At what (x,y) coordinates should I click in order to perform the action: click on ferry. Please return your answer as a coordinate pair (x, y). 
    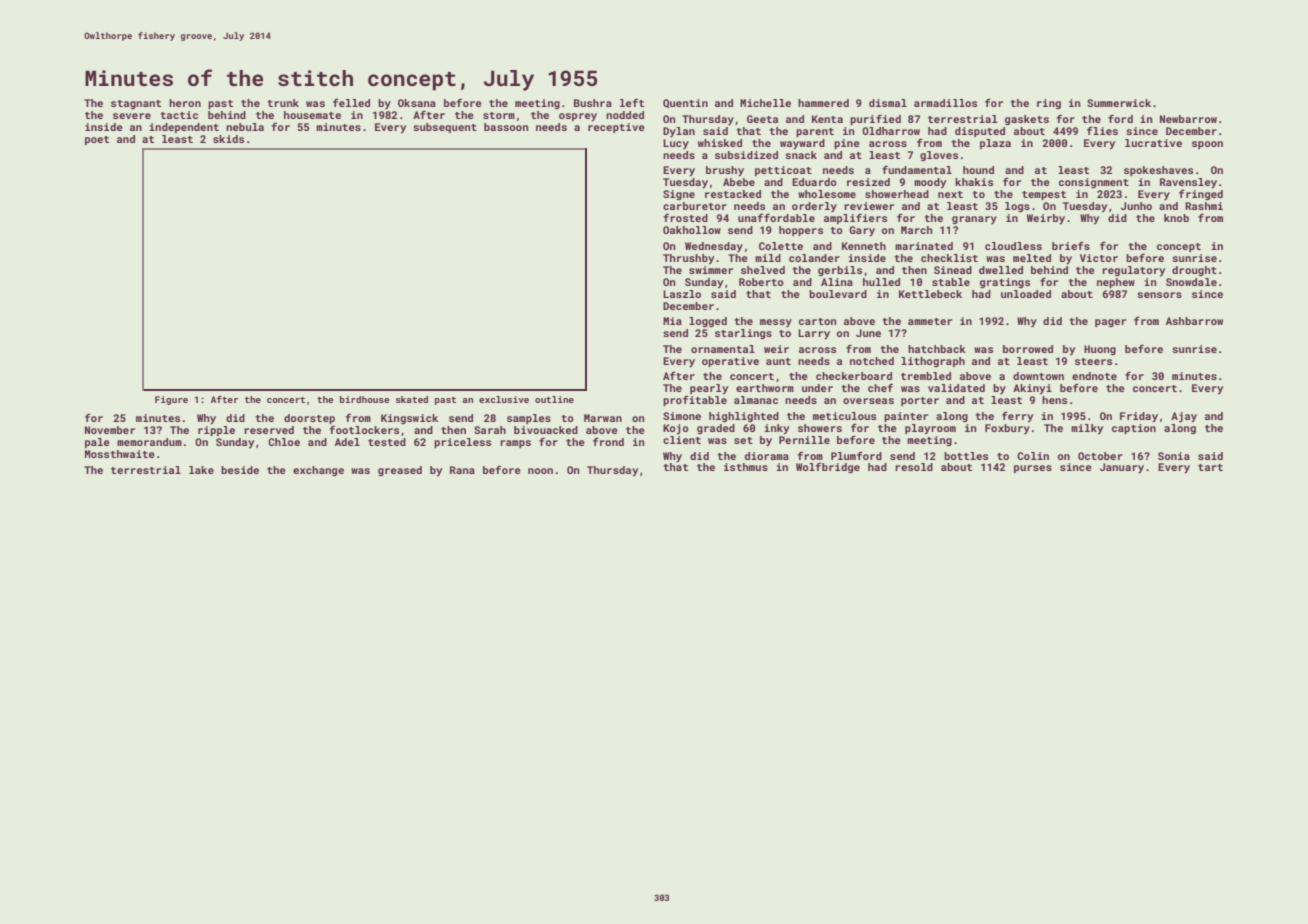
    Looking at the image, I should click on (1017, 417).
